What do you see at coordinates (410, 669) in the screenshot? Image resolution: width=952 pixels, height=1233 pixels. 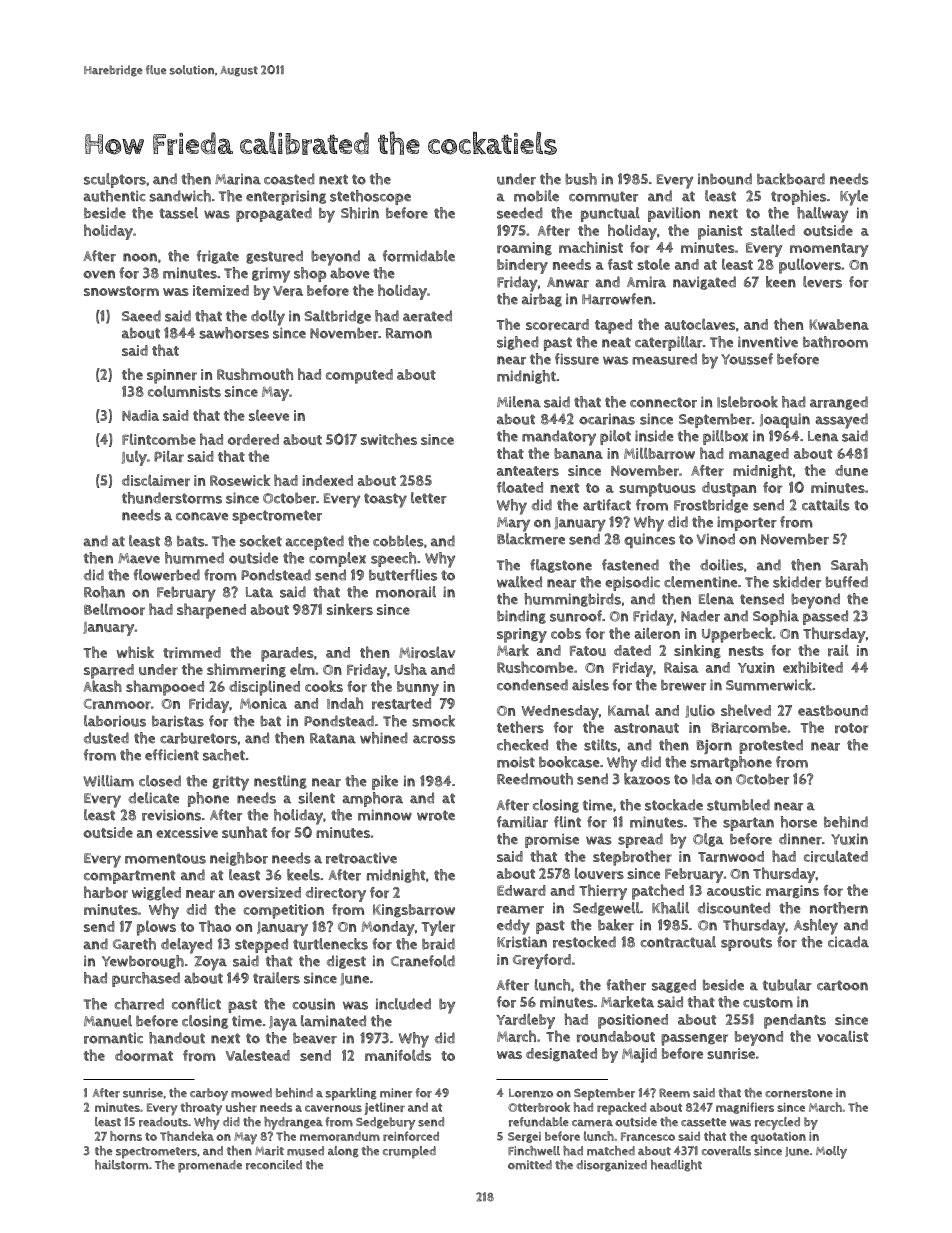 I see `Usha` at bounding box center [410, 669].
